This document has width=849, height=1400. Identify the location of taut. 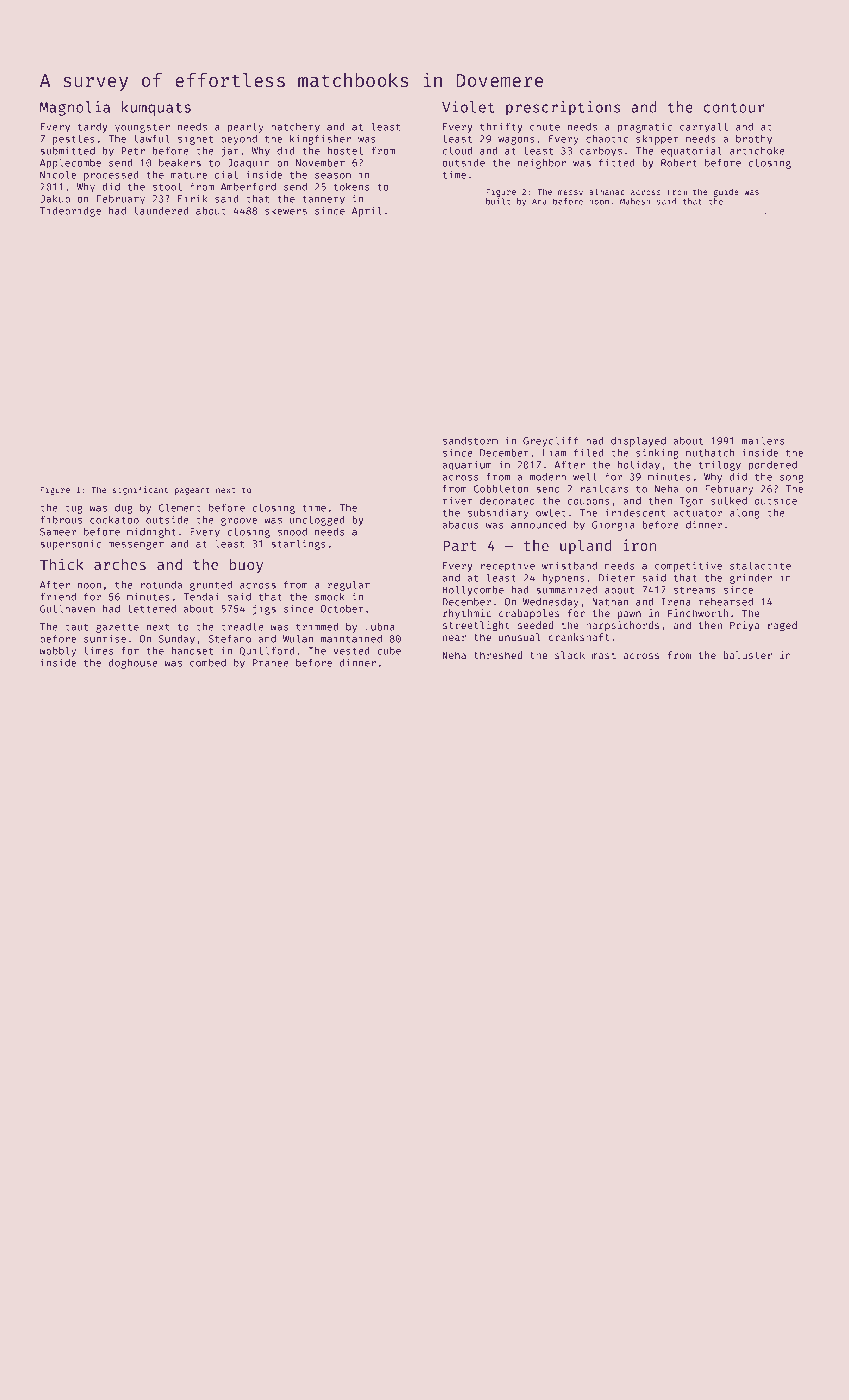
(76, 627).
